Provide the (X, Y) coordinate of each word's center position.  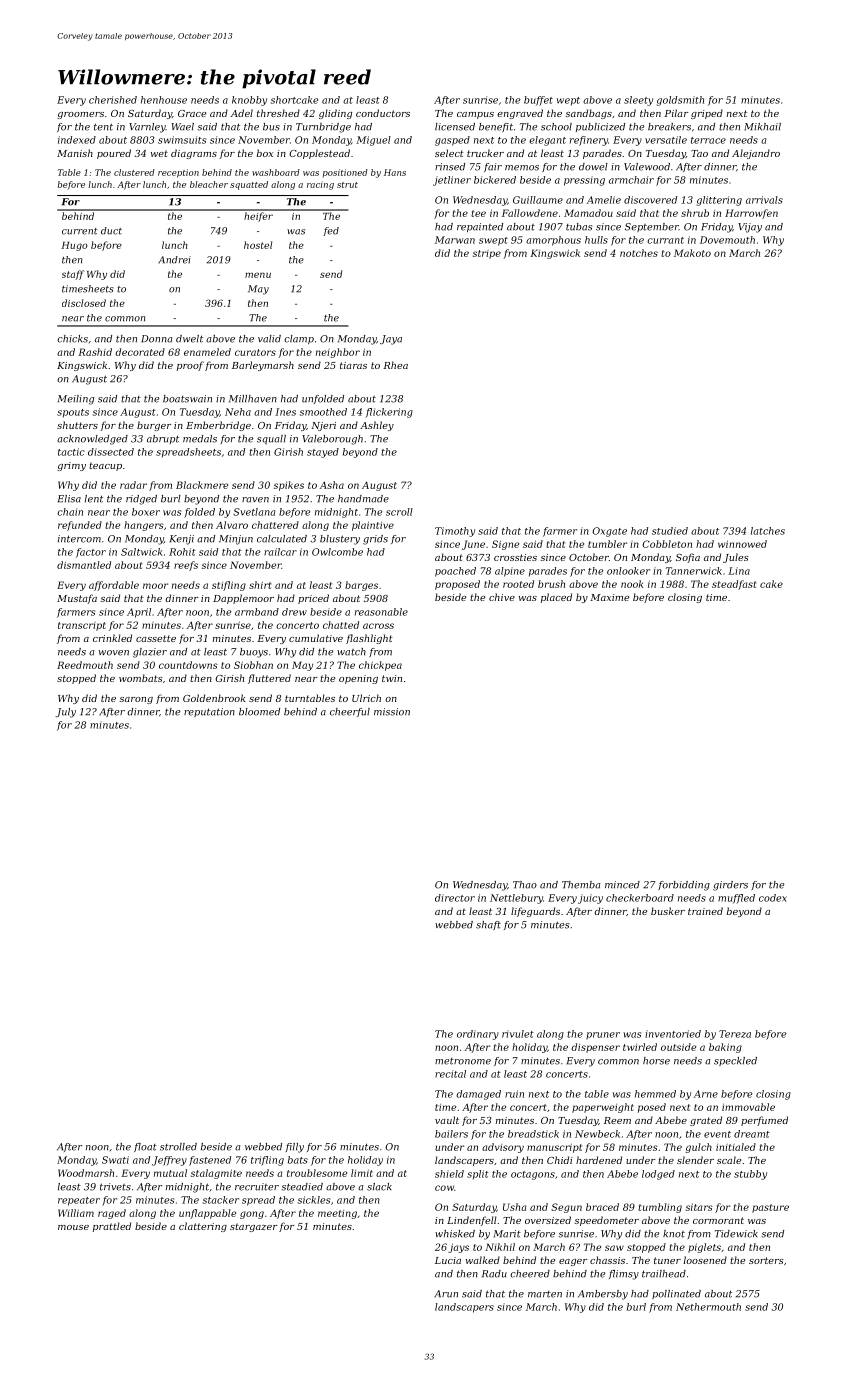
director (455, 898)
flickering (389, 413)
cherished (113, 100)
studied (670, 531)
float (145, 1147)
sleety (638, 101)
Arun (446, 1294)
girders (730, 886)
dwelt (189, 339)
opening (358, 679)
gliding (335, 114)
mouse (73, 1227)
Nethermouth (708, 1307)
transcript (82, 626)
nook (632, 584)
